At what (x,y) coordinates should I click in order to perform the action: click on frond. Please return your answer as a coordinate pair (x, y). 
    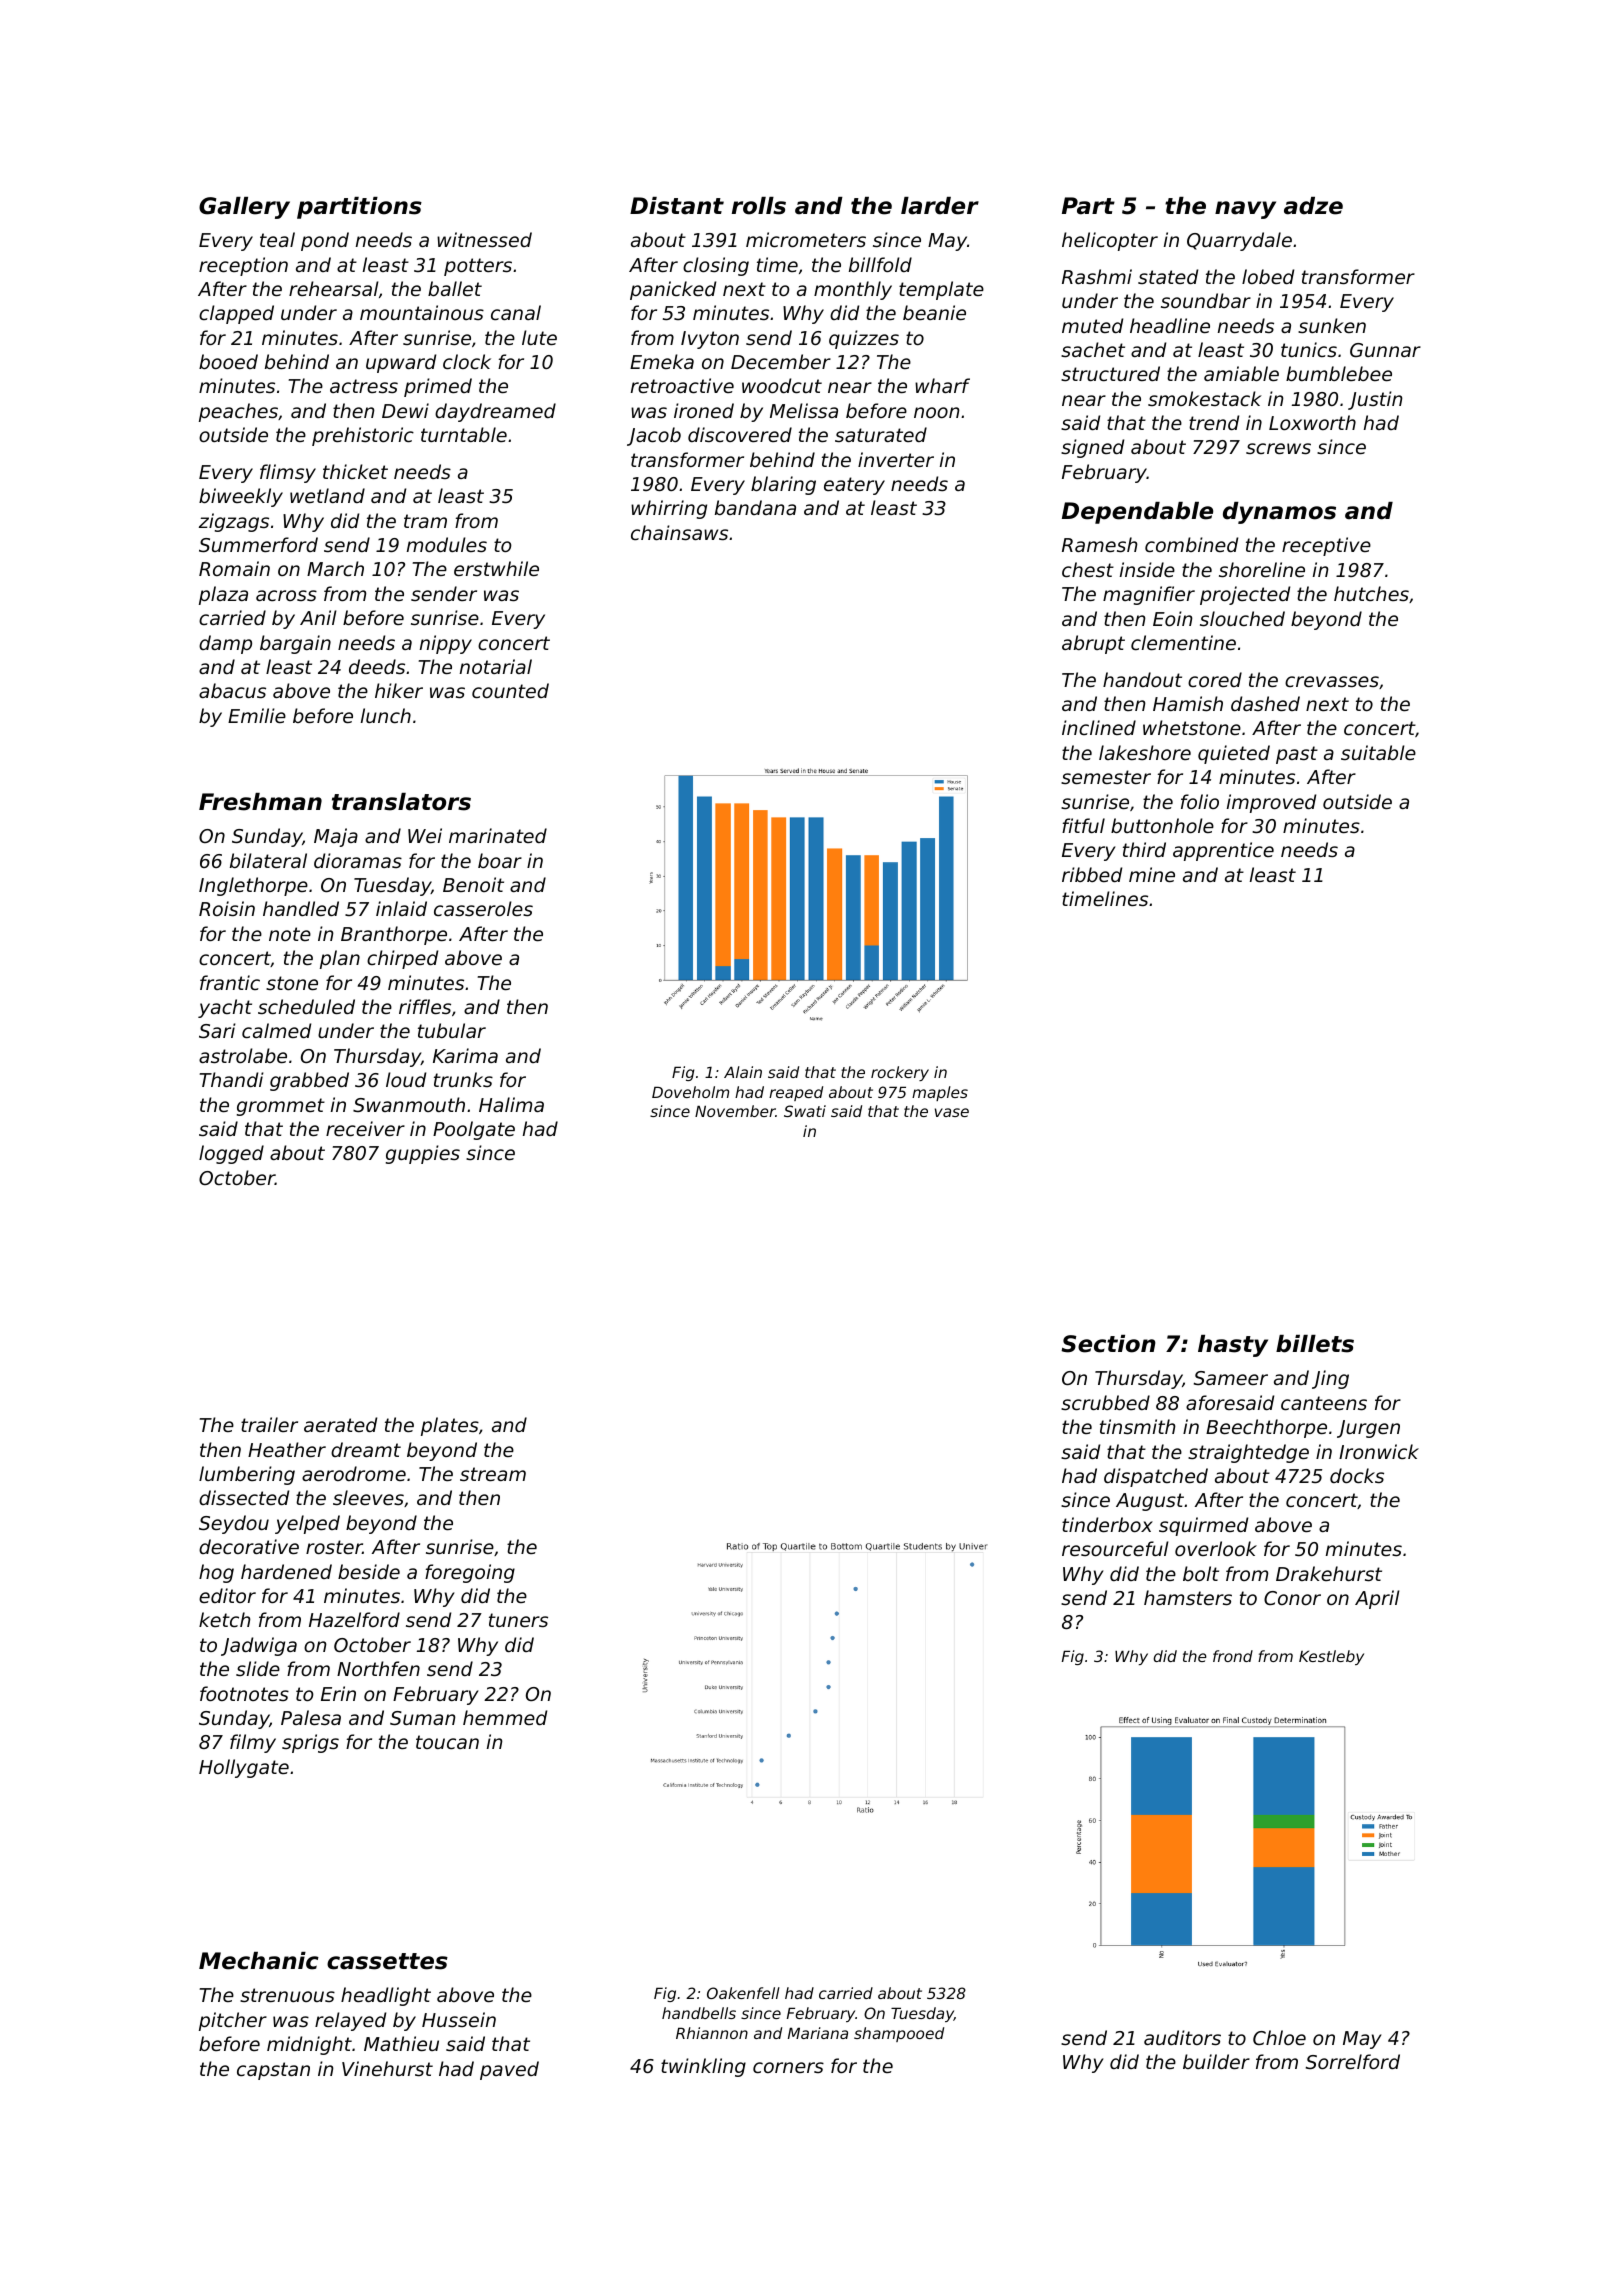
    Looking at the image, I should click on (1233, 1656).
